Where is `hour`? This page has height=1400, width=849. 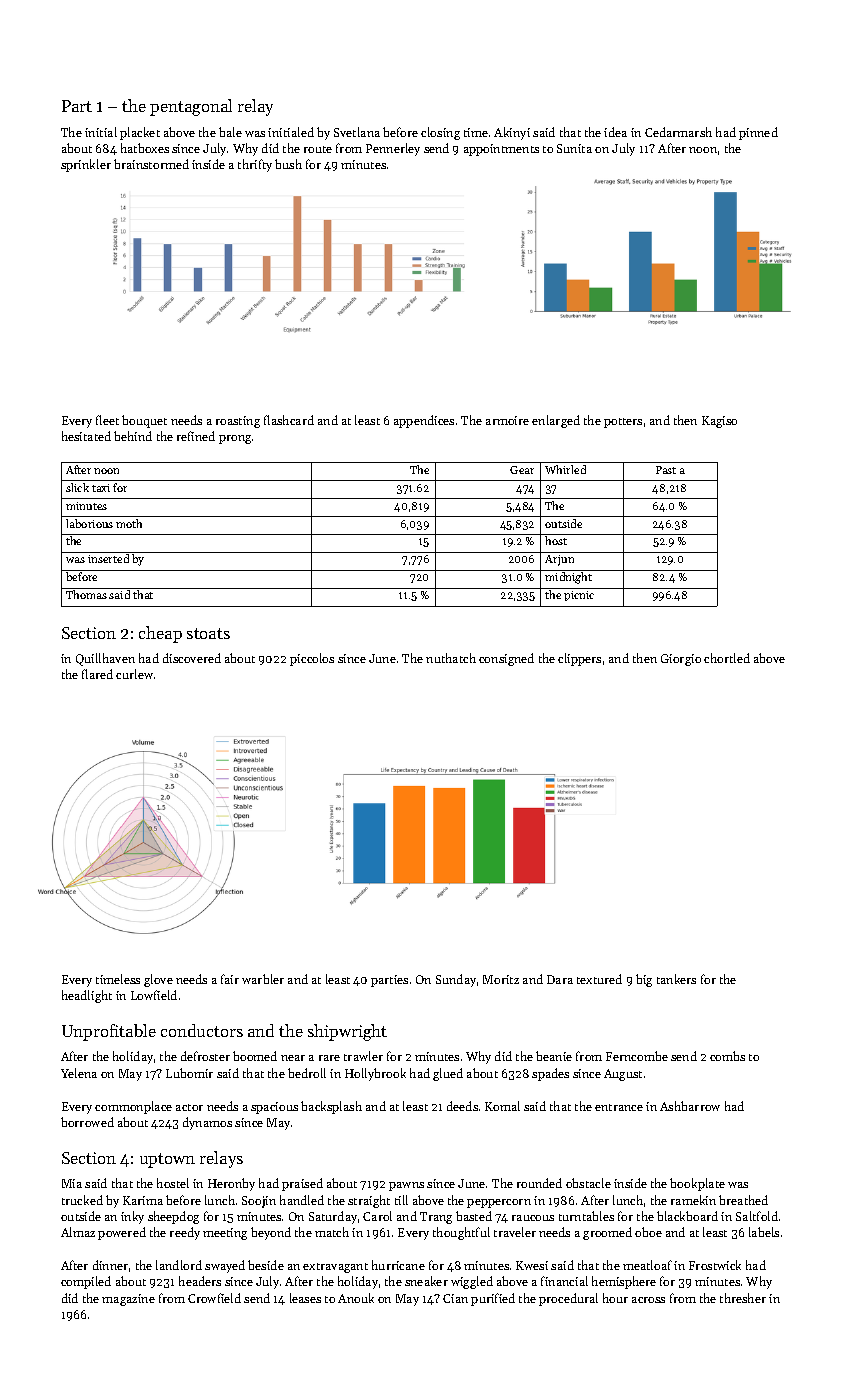 hour is located at coordinates (615, 1298).
